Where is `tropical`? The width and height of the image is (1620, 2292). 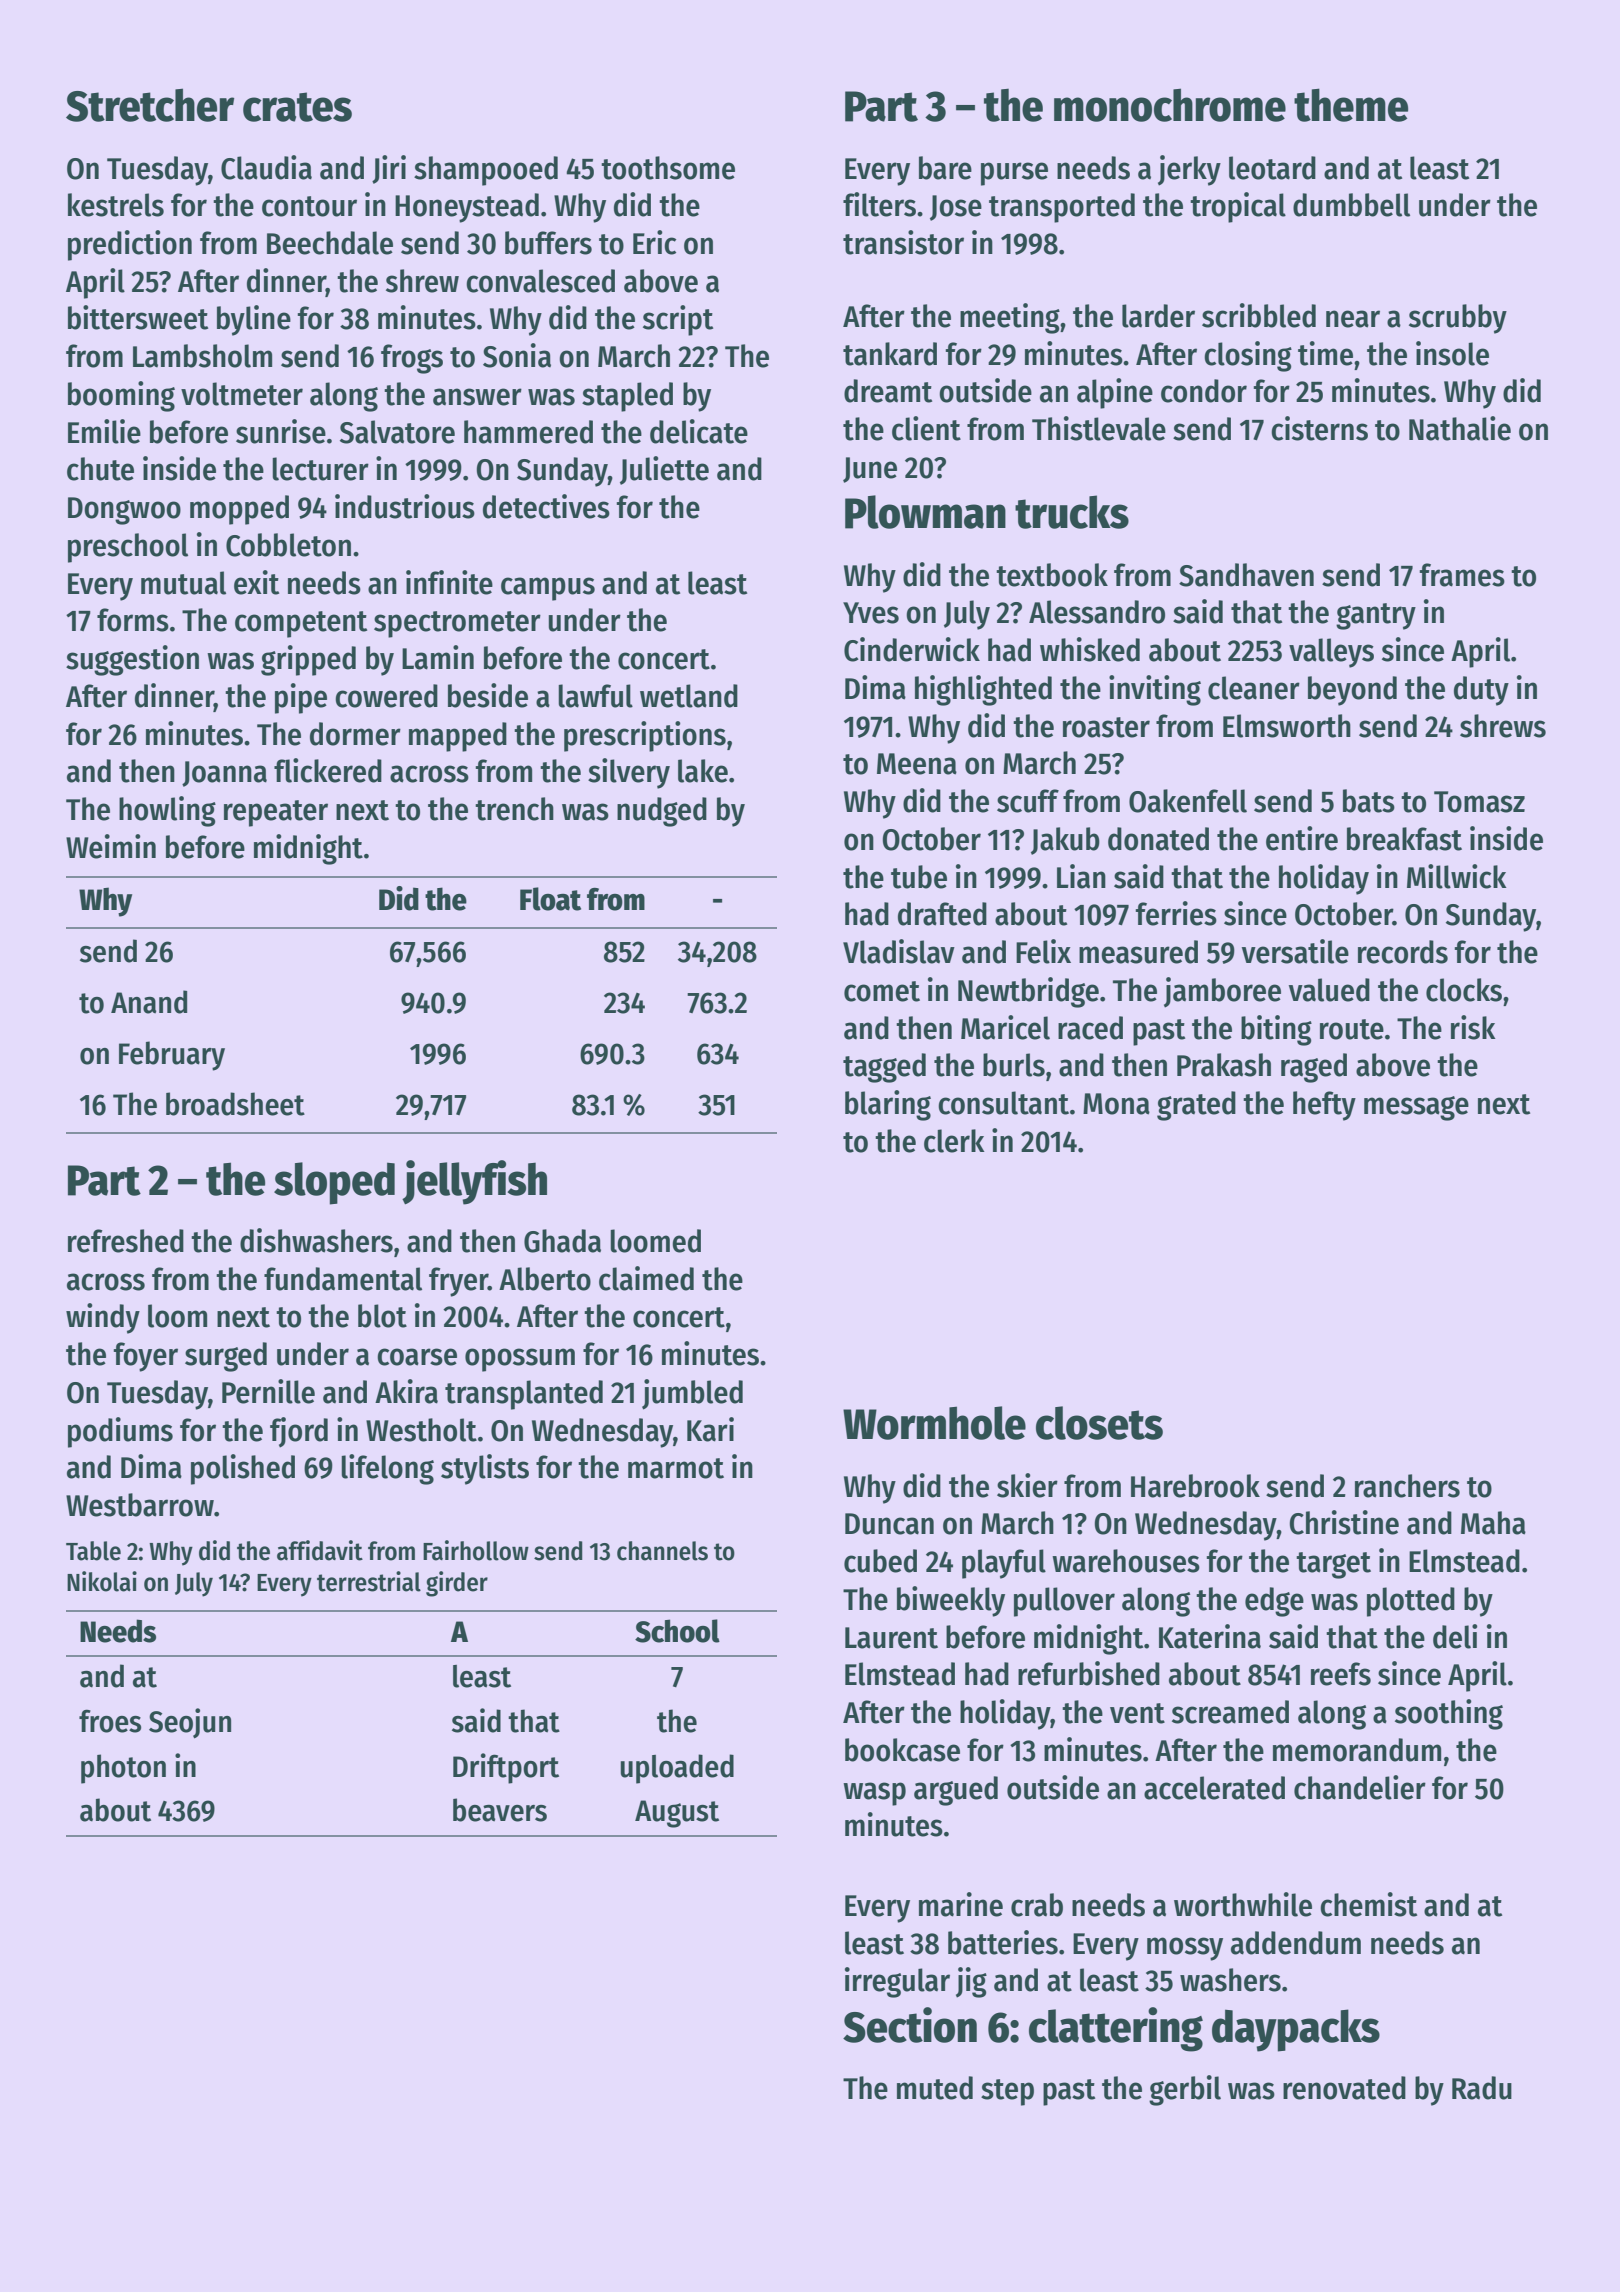
tropical is located at coordinates (1238, 207).
